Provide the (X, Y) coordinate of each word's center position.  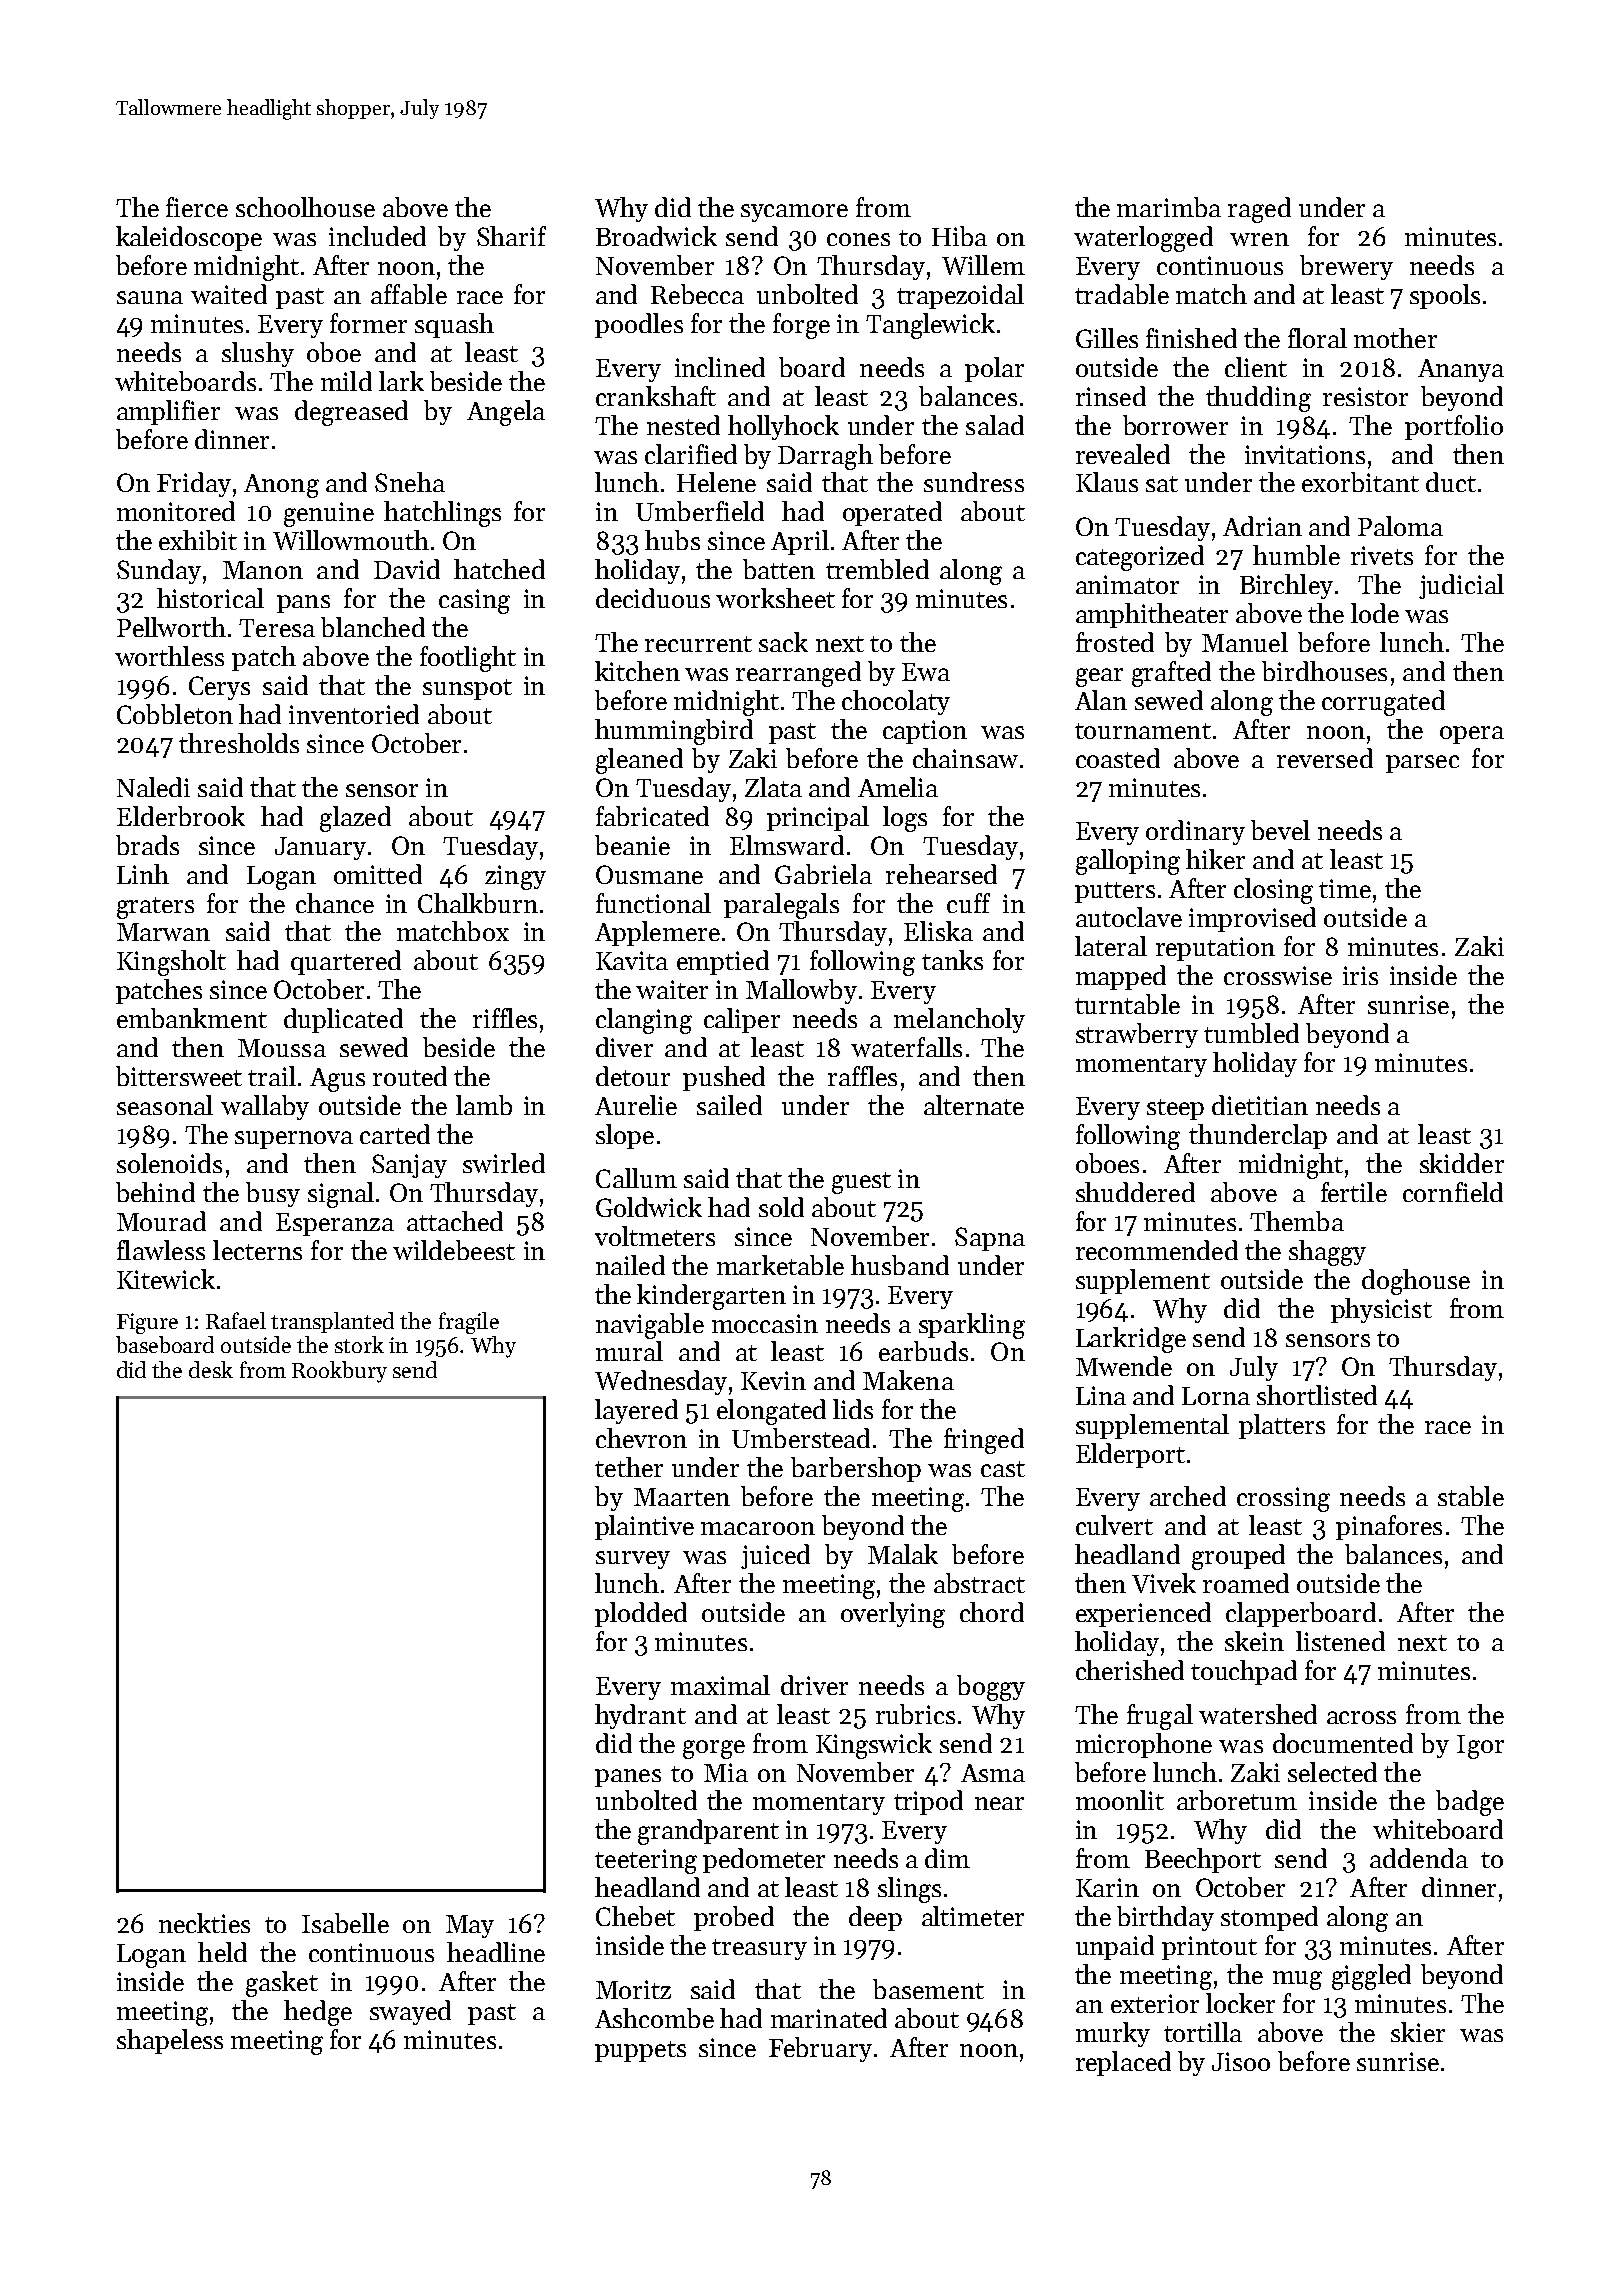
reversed (1325, 758)
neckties (204, 1923)
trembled (877, 569)
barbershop (856, 1469)
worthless (169, 656)
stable (1471, 1496)
